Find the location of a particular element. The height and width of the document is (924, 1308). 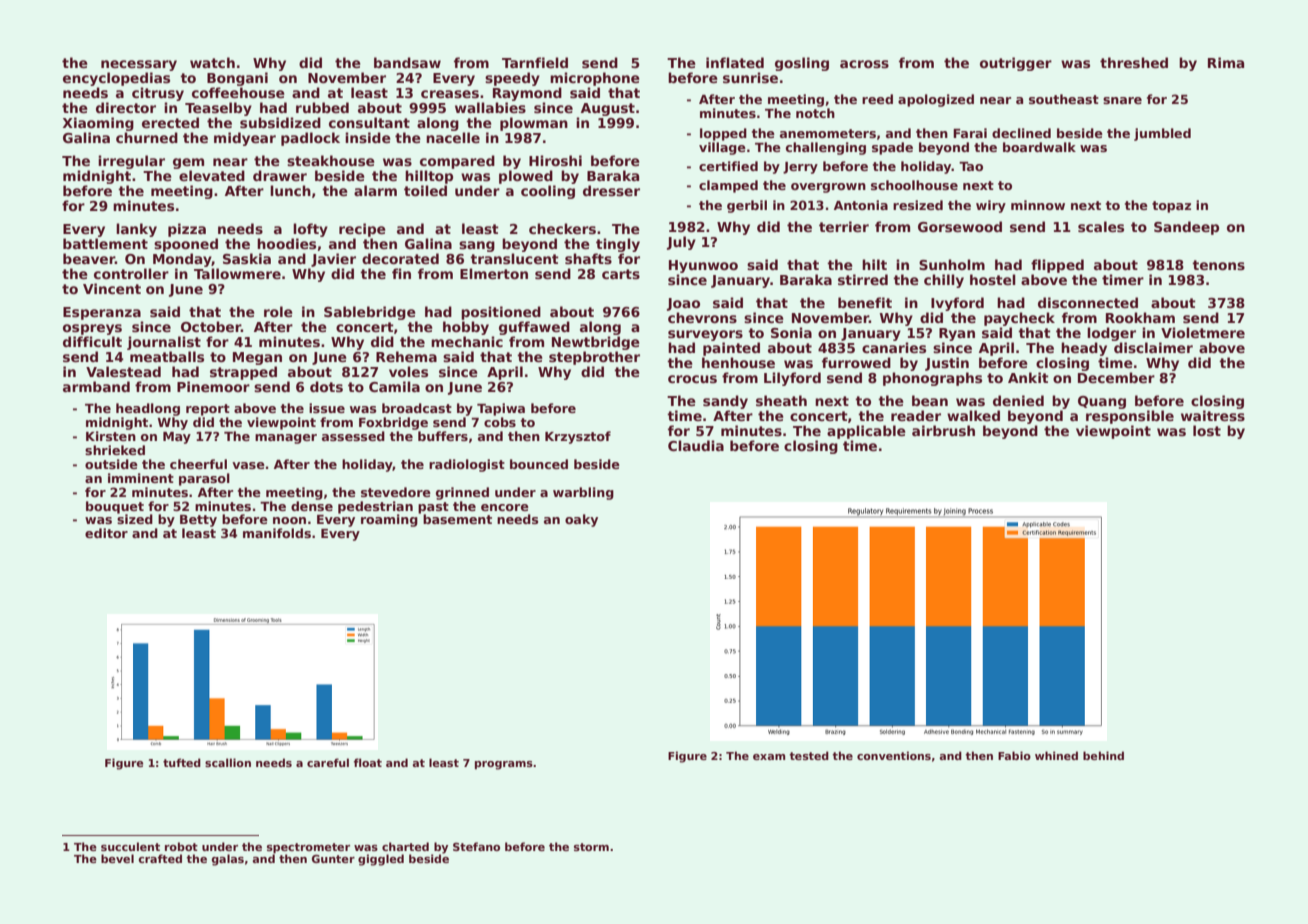

outrigger is located at coordinates (1016, 64).
